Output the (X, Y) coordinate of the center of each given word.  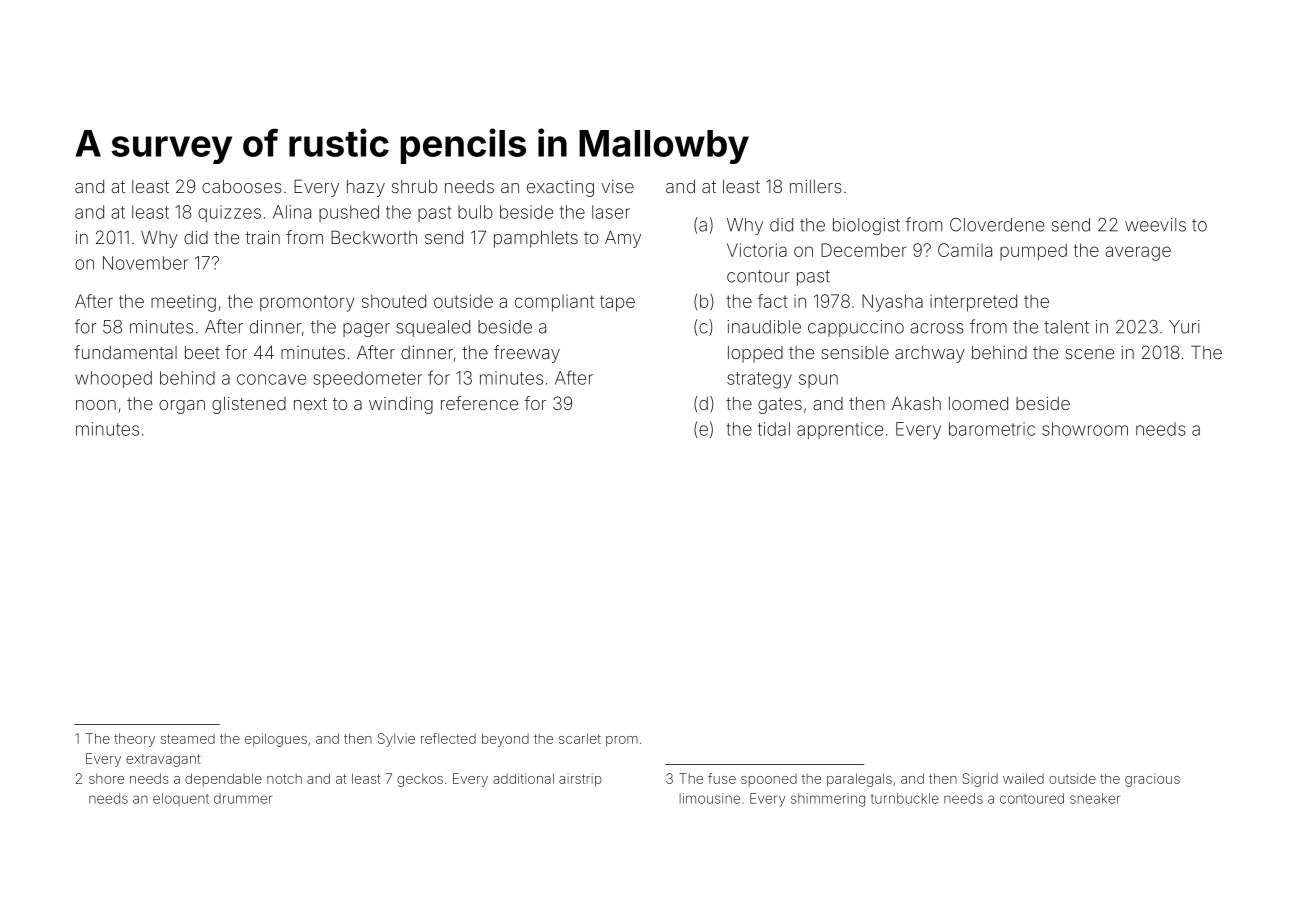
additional (523, 778)
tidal (774, 429)
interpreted (973, 303)
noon (96, 405)
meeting (183, 303)
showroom (1085, 429)
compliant (554, 303)
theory (134, 740)
